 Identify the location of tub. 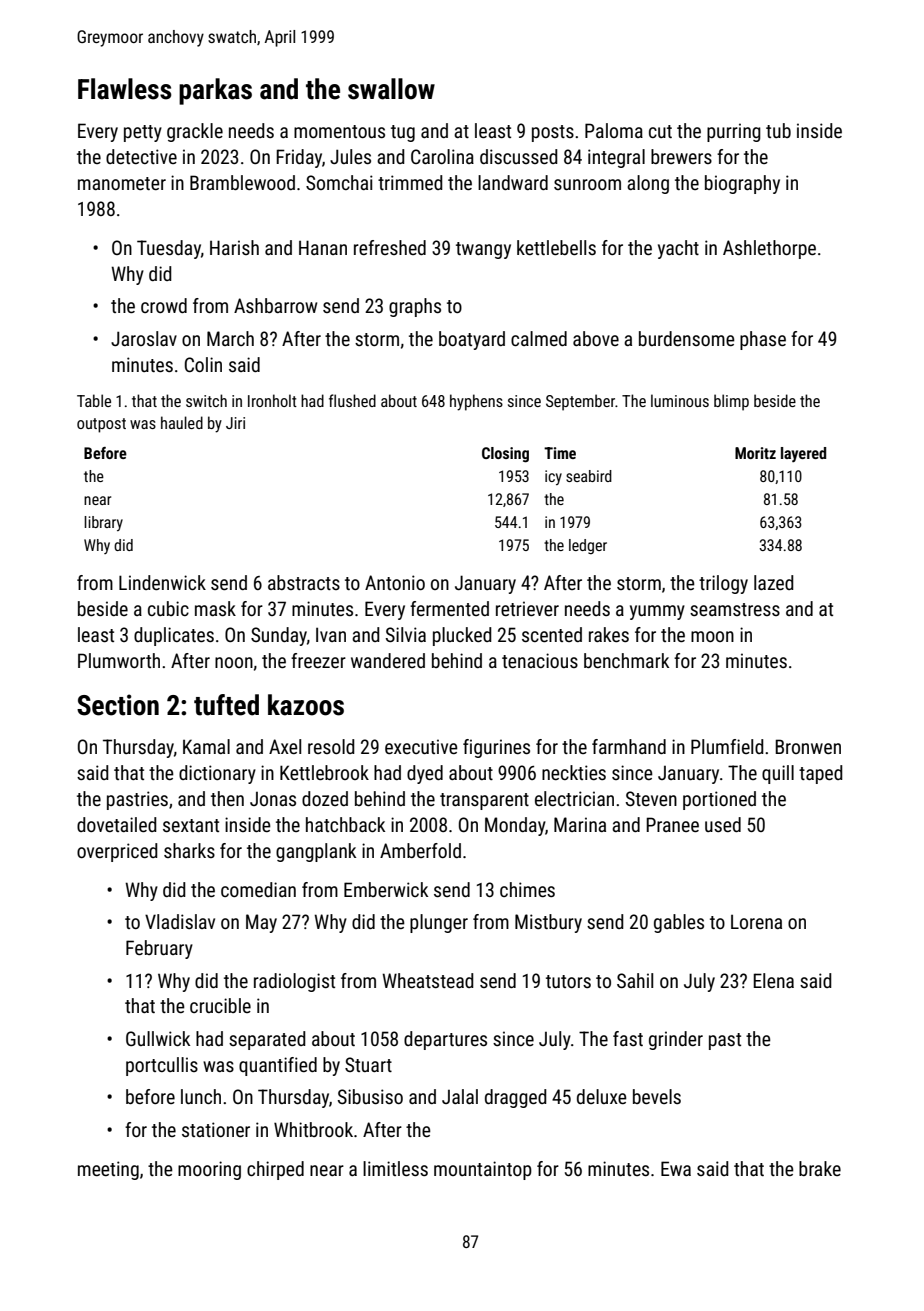
(778, 130).
